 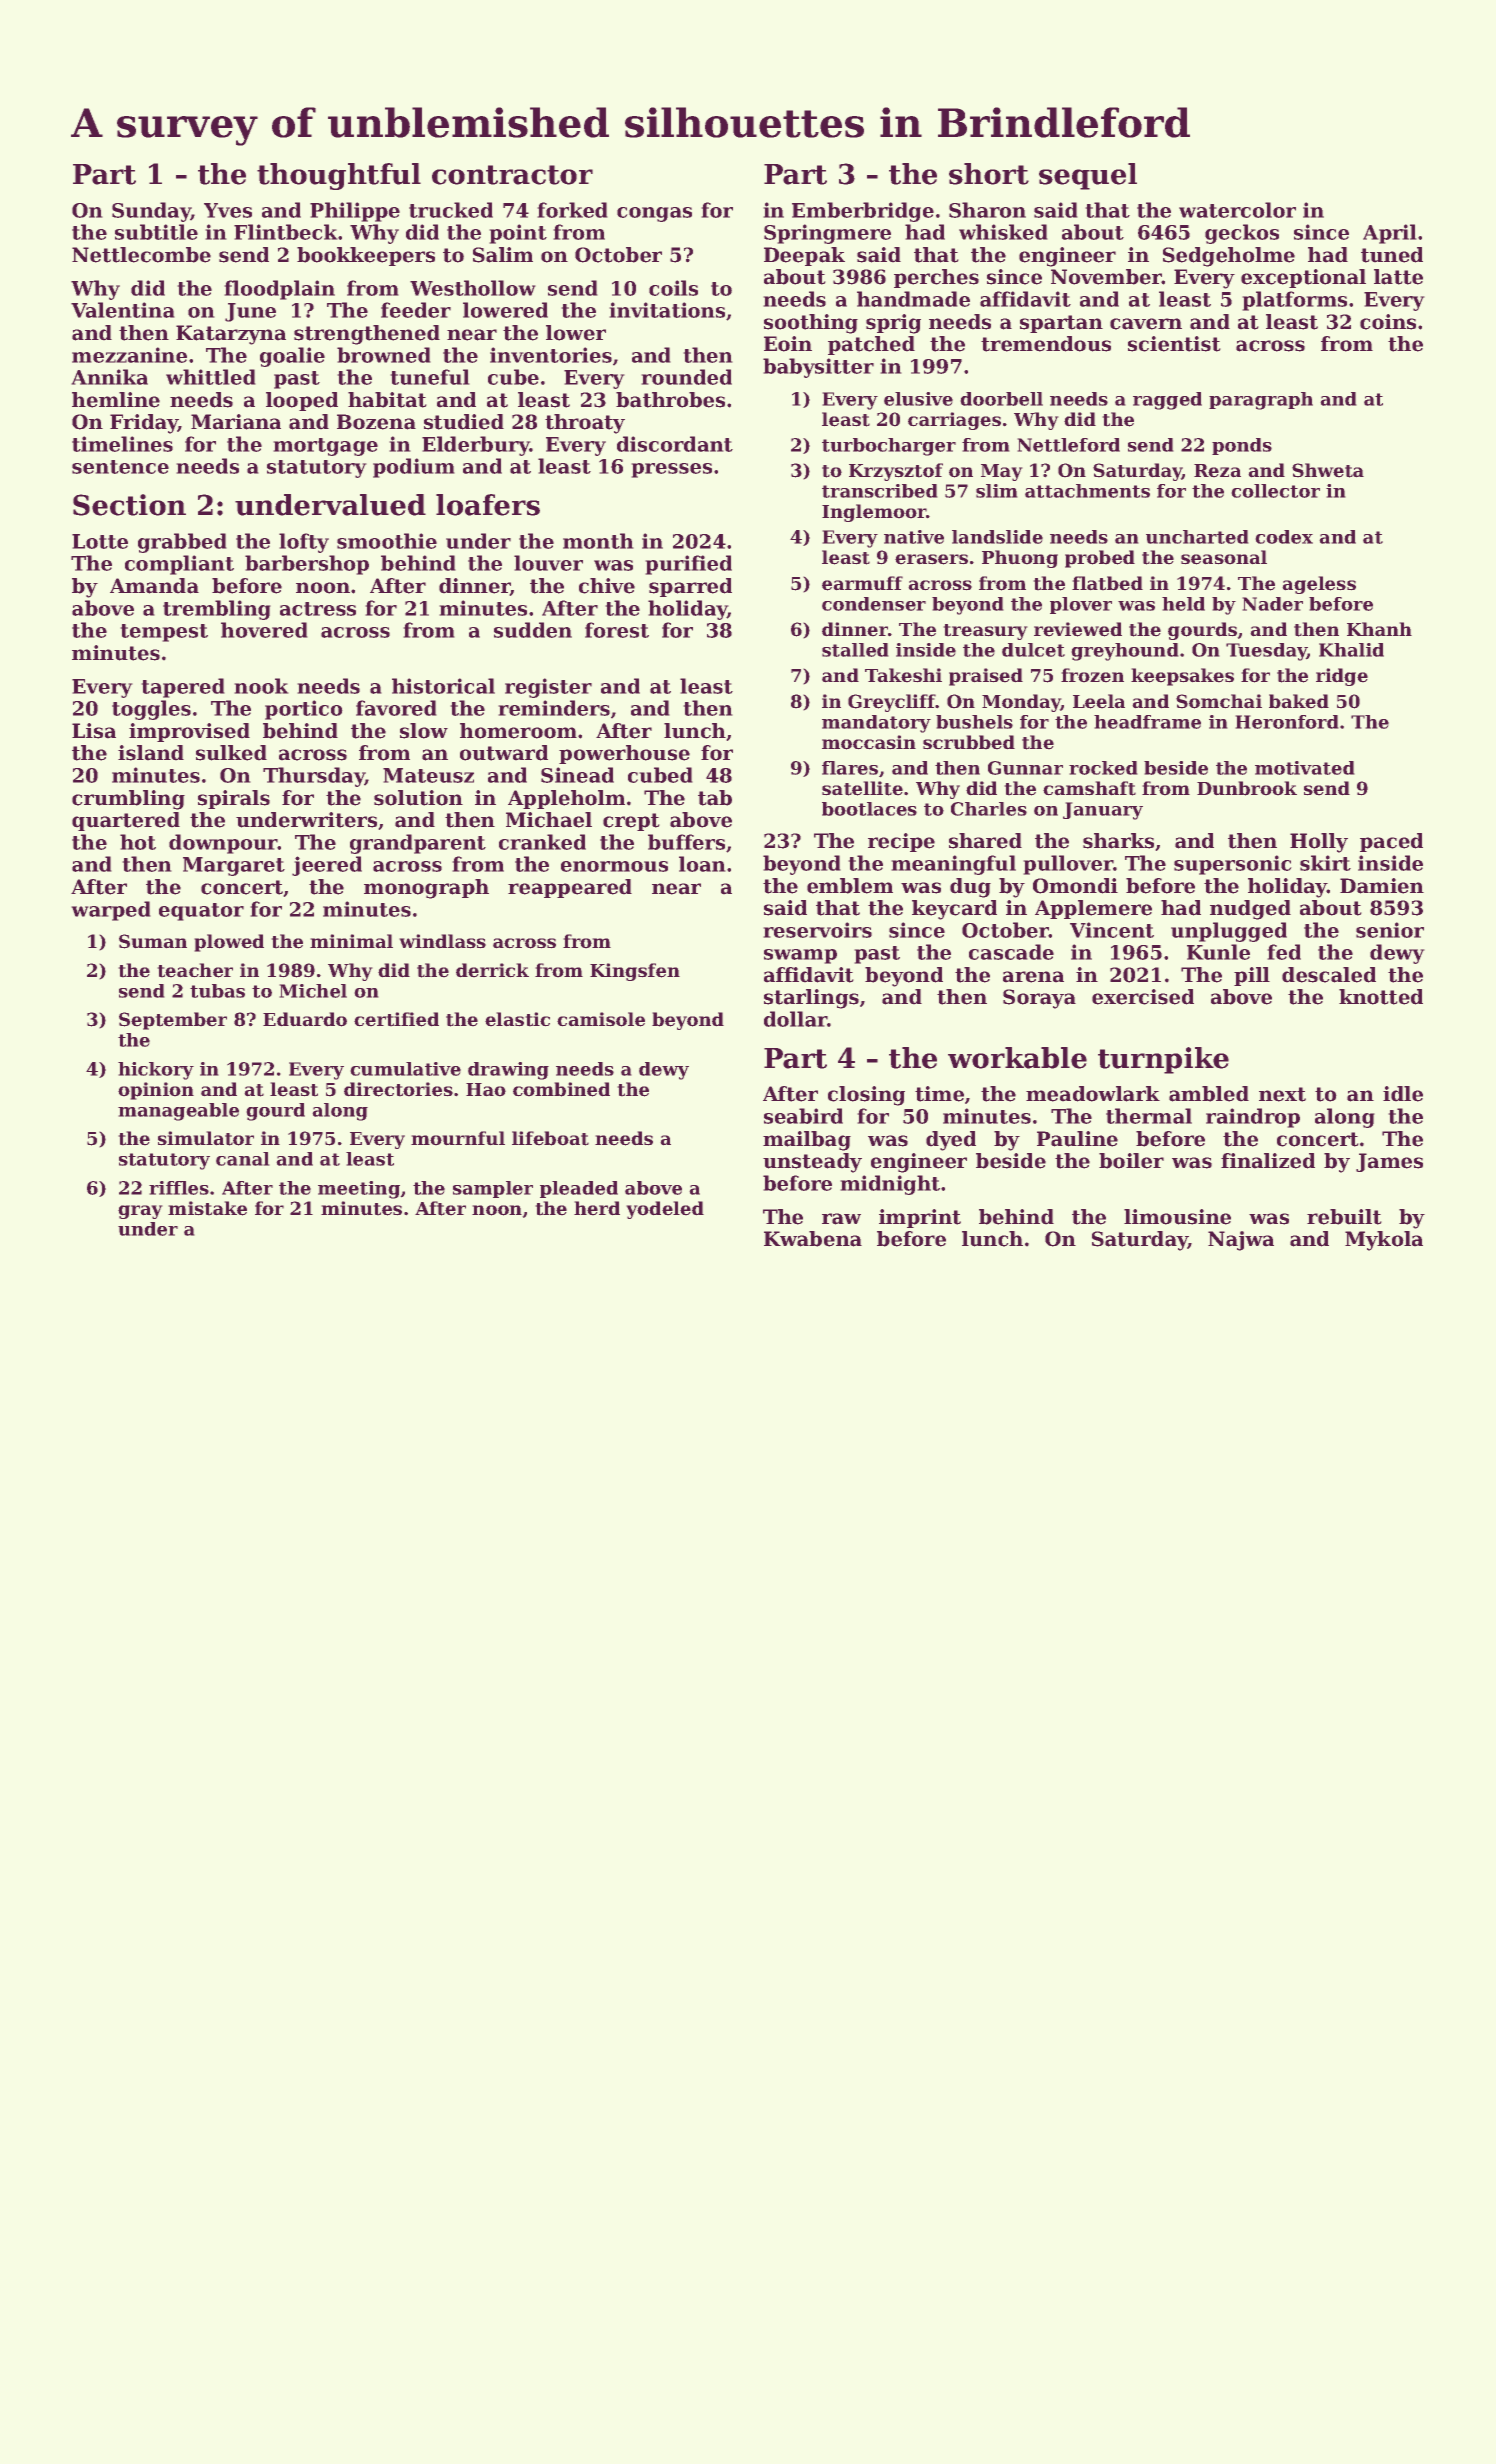 What do you see at coordinates (989, 174) in the screenshot?
I see `short` at bounding box center [989, 174].
